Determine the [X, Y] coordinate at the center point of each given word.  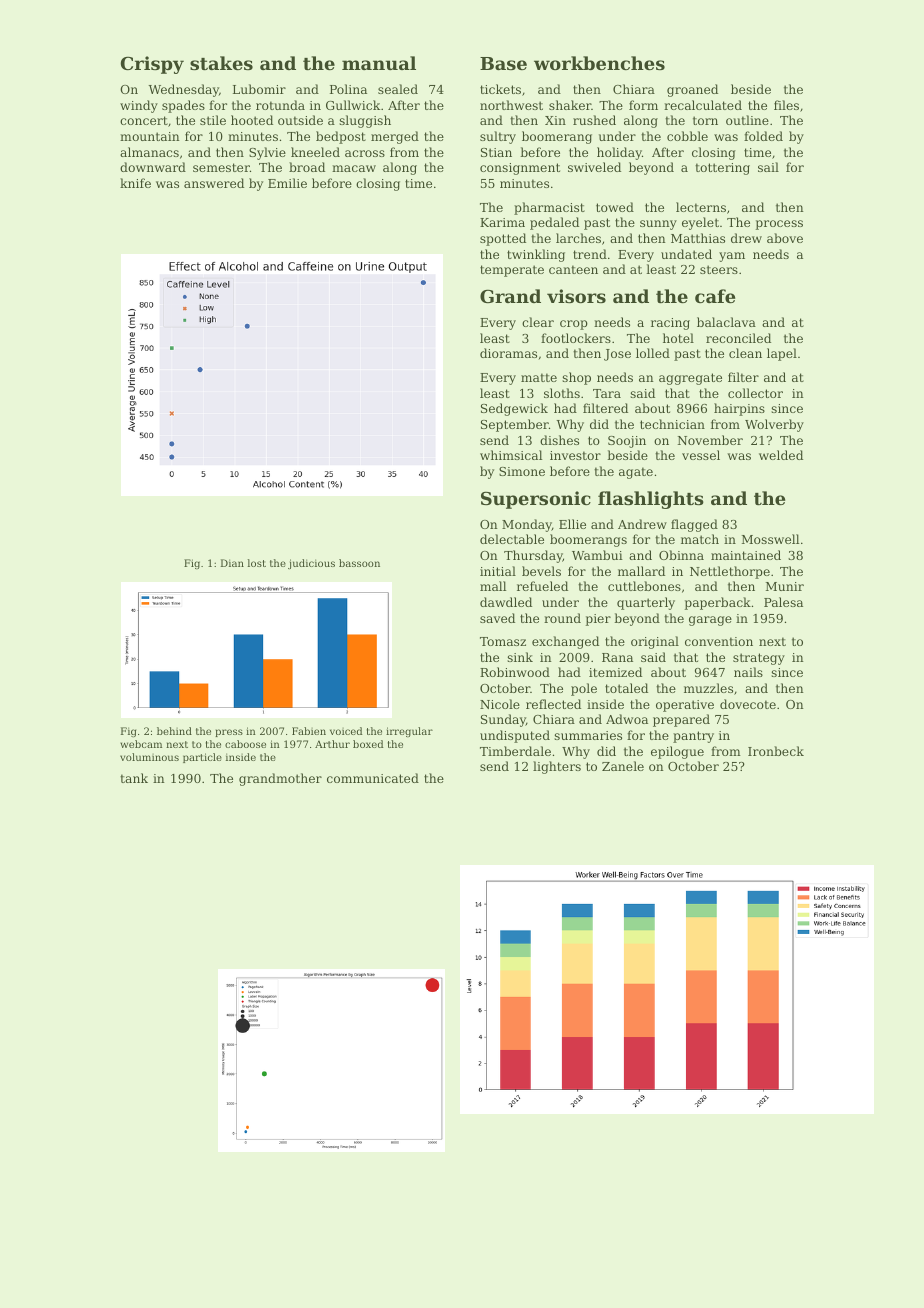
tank [134, 778]
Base [503, 63]
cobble [687, 136]
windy [139, 106]
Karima [502, 222]
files [786, 105]
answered [214, 183]
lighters [557, 767]
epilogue [677, 752]
